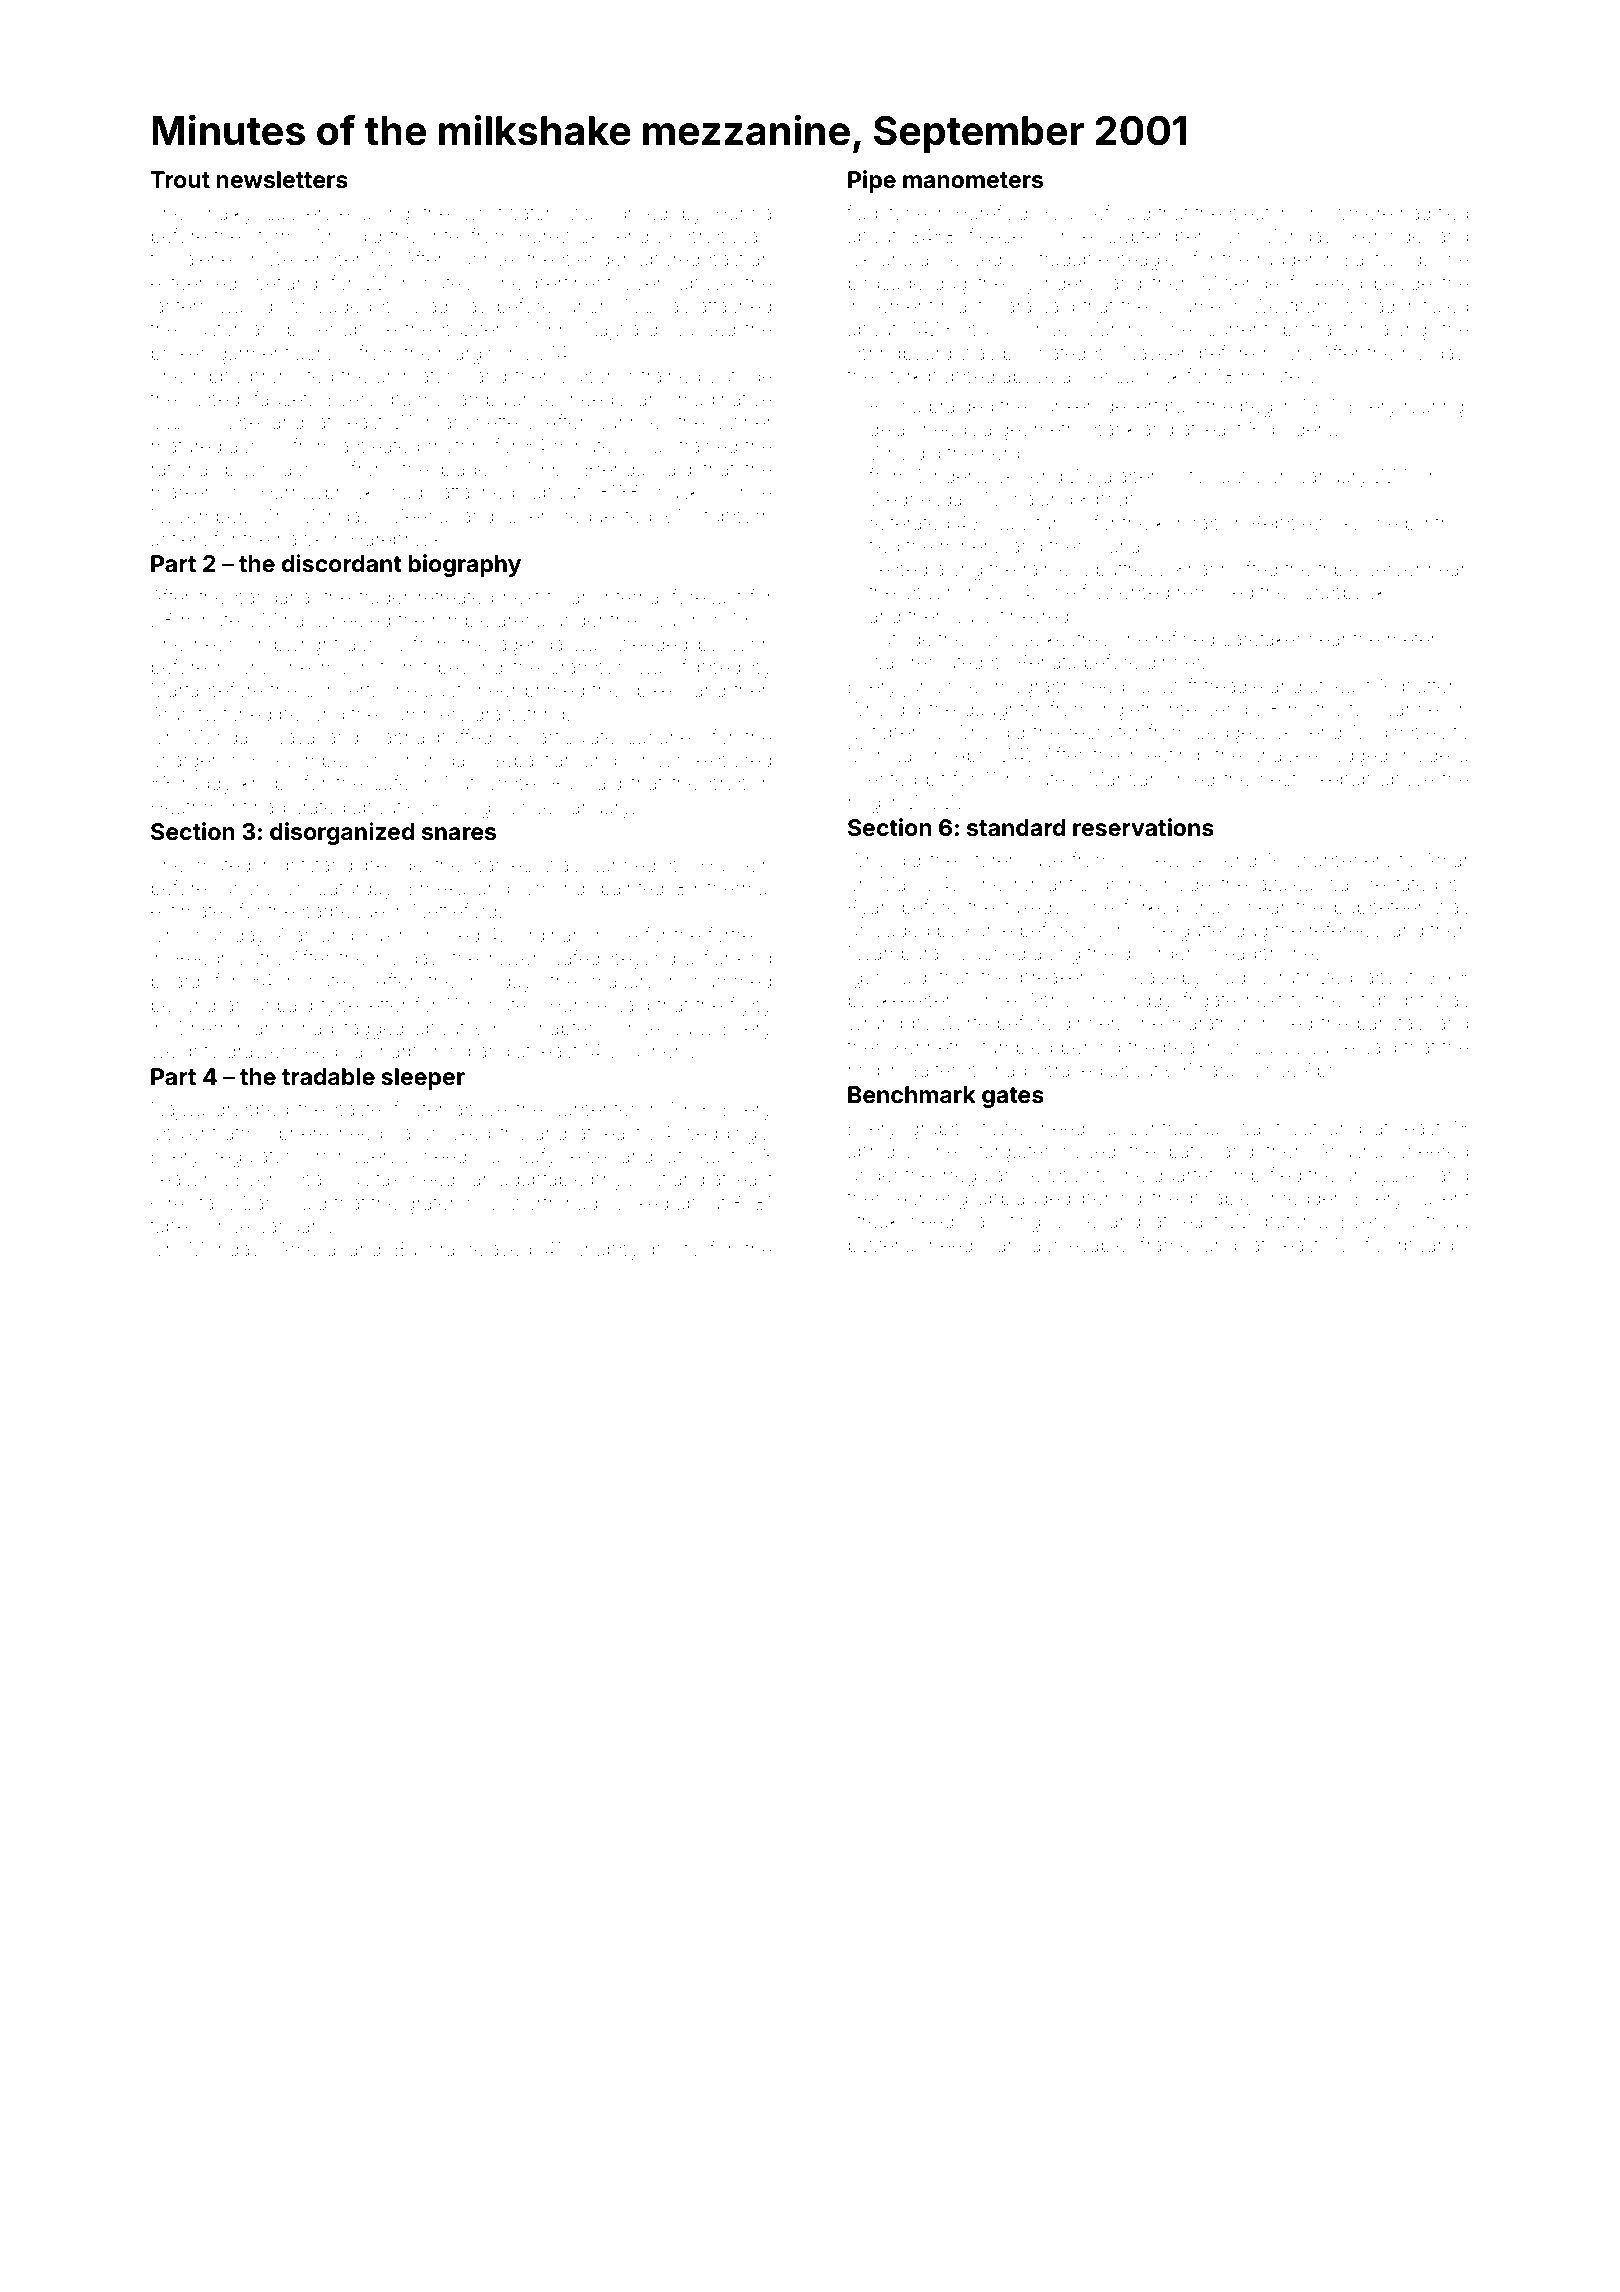  Describe the element at coordinates (1435, 1221) in the image. I see `lustrous` at that location.
